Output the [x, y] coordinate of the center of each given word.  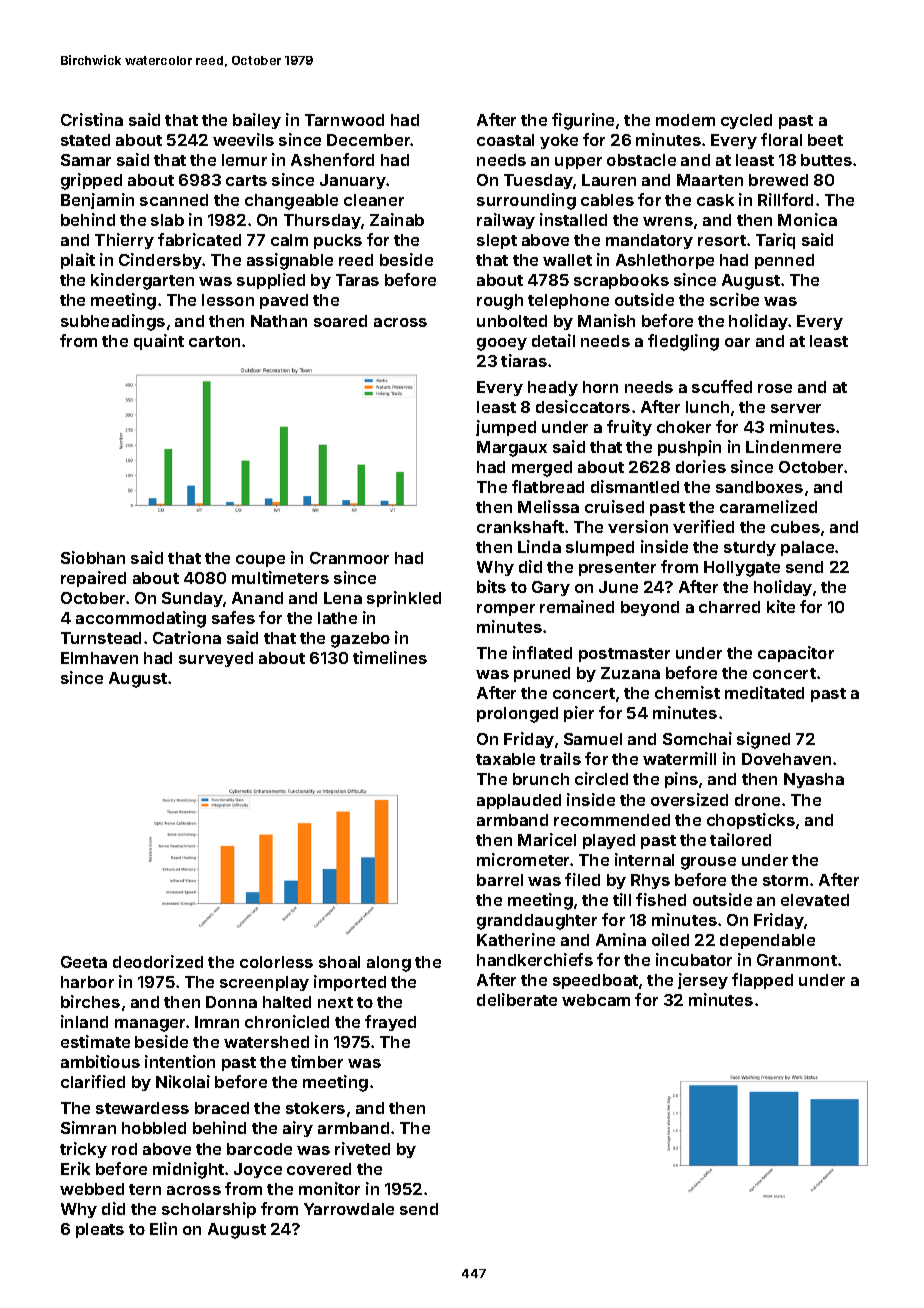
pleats [100, 1230]
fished [661, 899]
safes [233, 617]
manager [150, 1025]
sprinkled [404, 599]
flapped [762, 981]
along [389, 964]
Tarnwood [344, 120]
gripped [91, 181]
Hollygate [742, 569]
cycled [746, 121]
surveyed [216, 659]
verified [703, 526]
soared [340, 321]
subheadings [113, 322]
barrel [500, 880]
